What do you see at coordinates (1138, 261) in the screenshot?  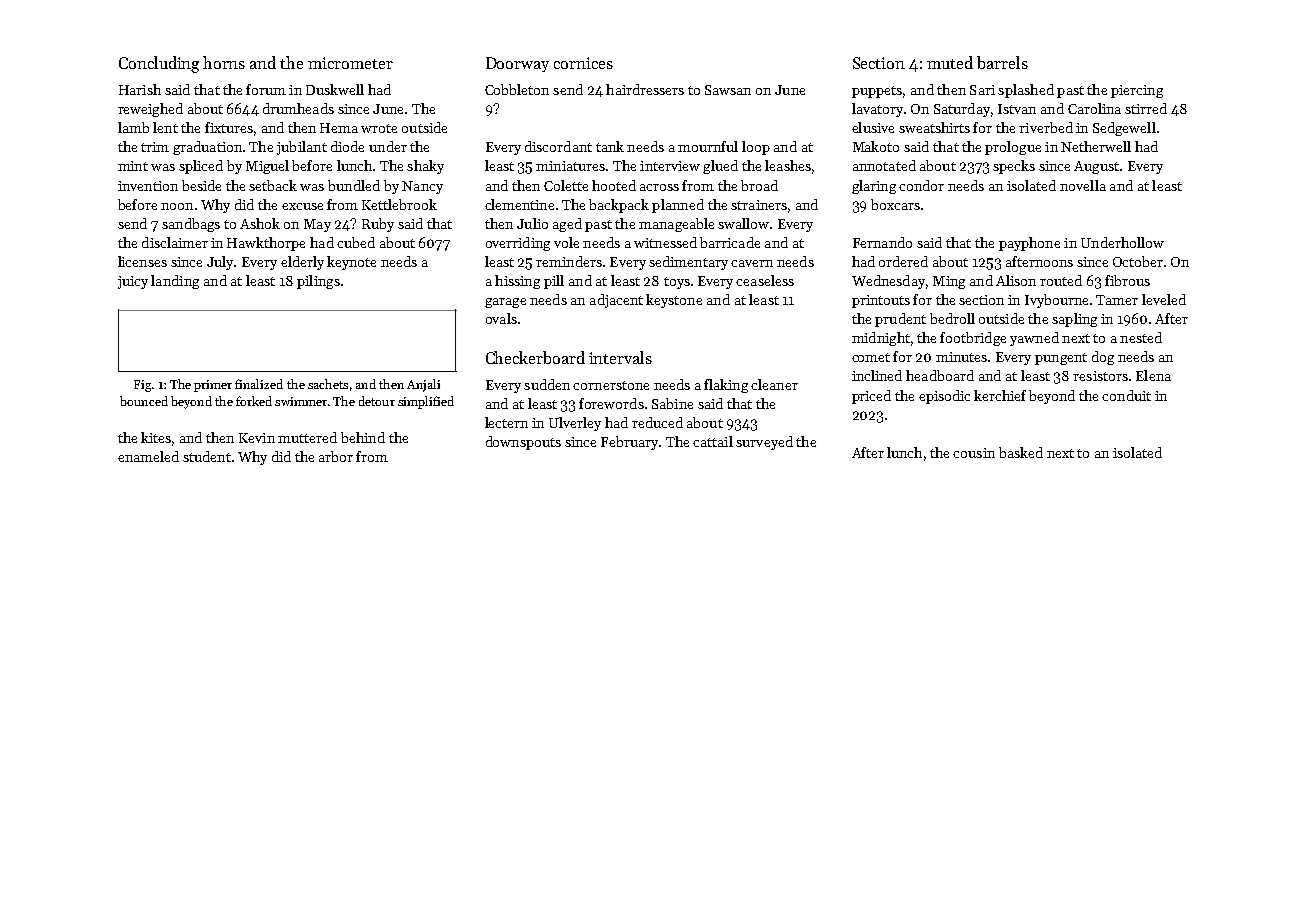 I see `October` at bounding box center [1138, 261].
